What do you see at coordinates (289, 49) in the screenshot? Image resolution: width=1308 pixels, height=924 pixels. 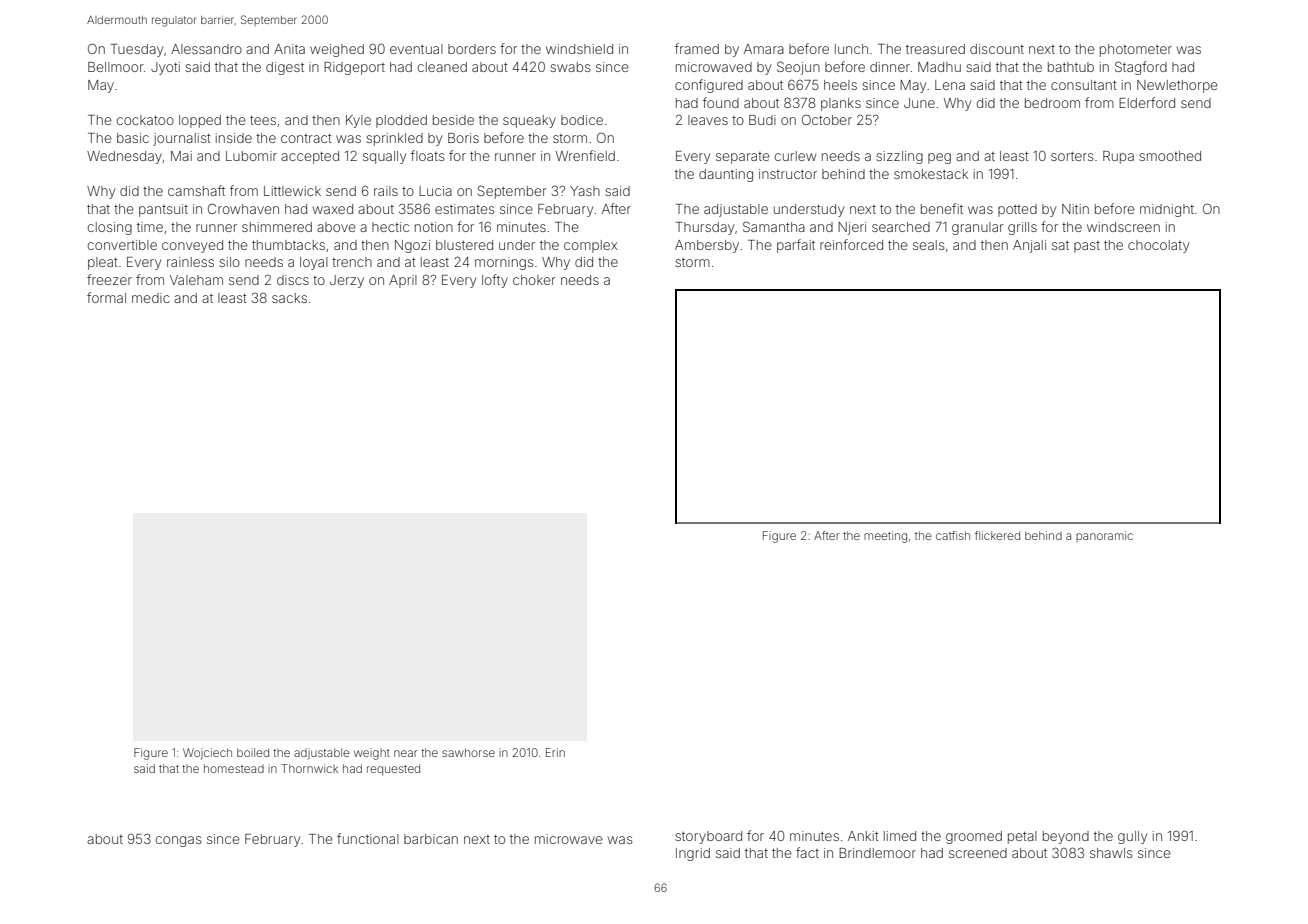 I see `Anita` at bounding box center [289, 49].
